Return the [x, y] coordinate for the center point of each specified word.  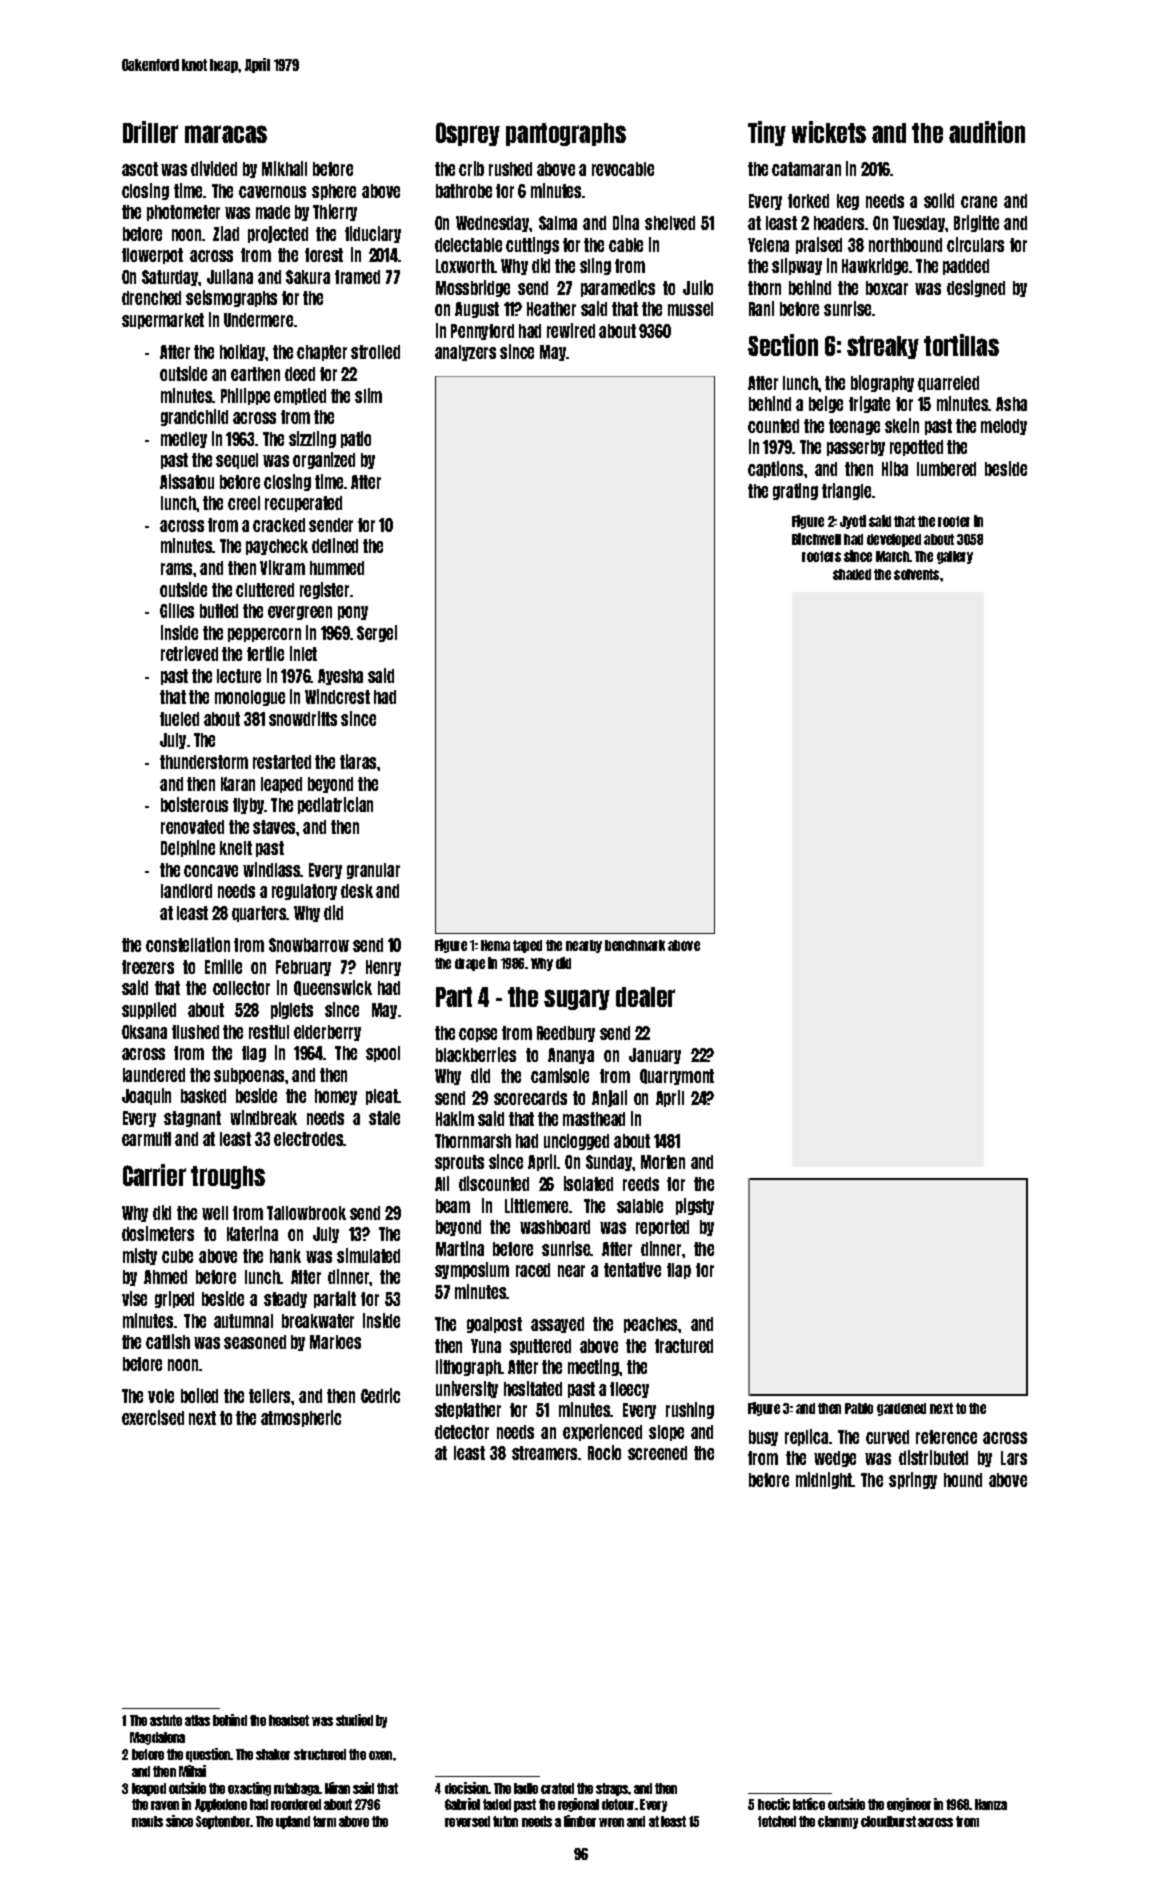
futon [505, 1821]
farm [324, 1821]
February [303, 968]
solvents [916, 574]
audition [987, 132]
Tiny [767, 133]
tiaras [359, 761]
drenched [151, 298]
